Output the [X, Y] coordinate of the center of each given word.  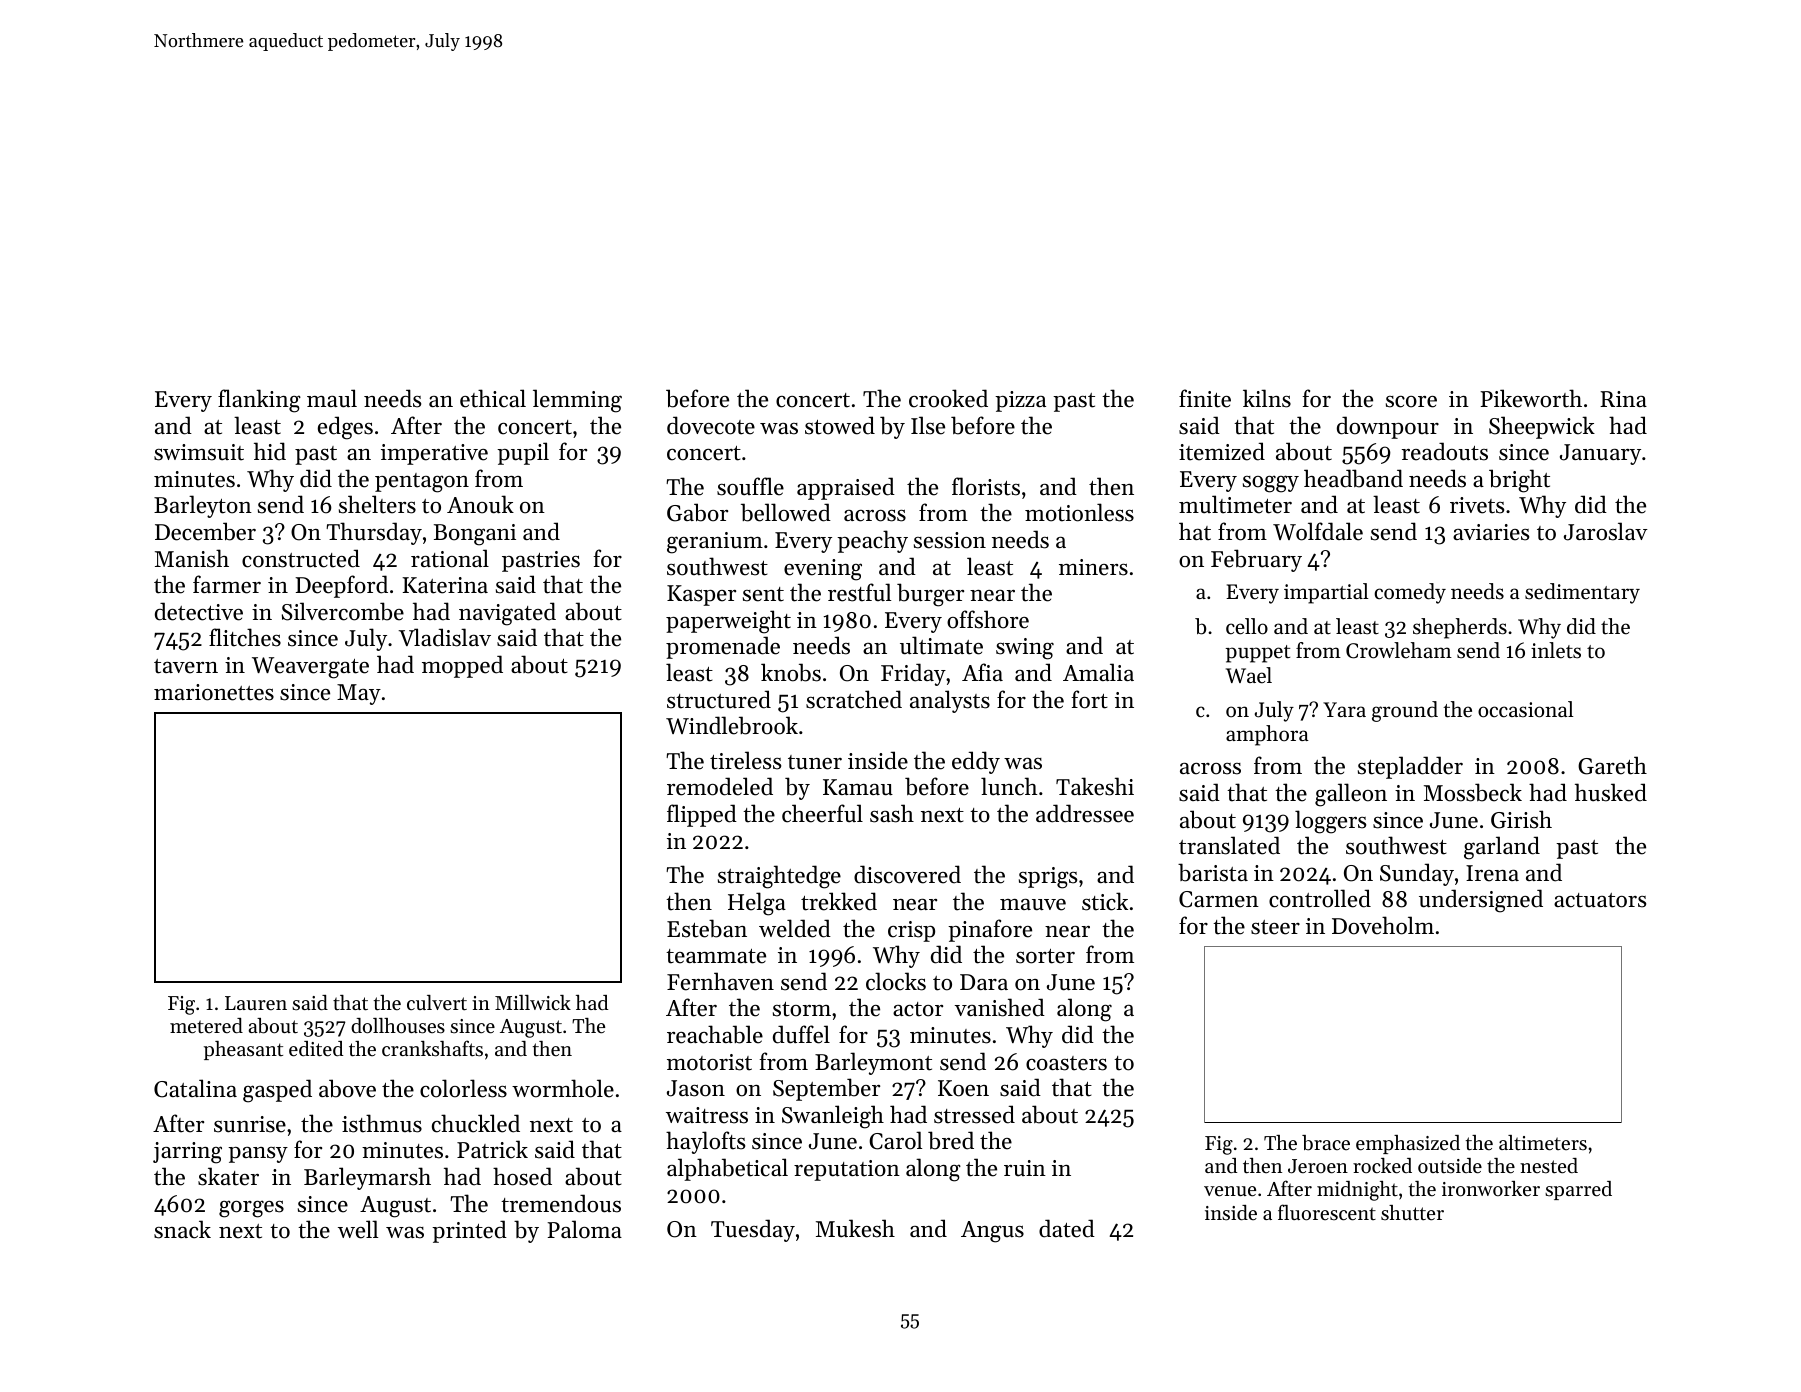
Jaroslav [1606, 531]
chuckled [476, 1123]
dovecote [711, 425]
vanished [1000, 1007]
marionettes [214, 692]
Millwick [533, 1002]
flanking [259, 401]
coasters [1066, 1063]
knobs [791, 672]
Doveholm [1383, 925]
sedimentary [1582, 593]
